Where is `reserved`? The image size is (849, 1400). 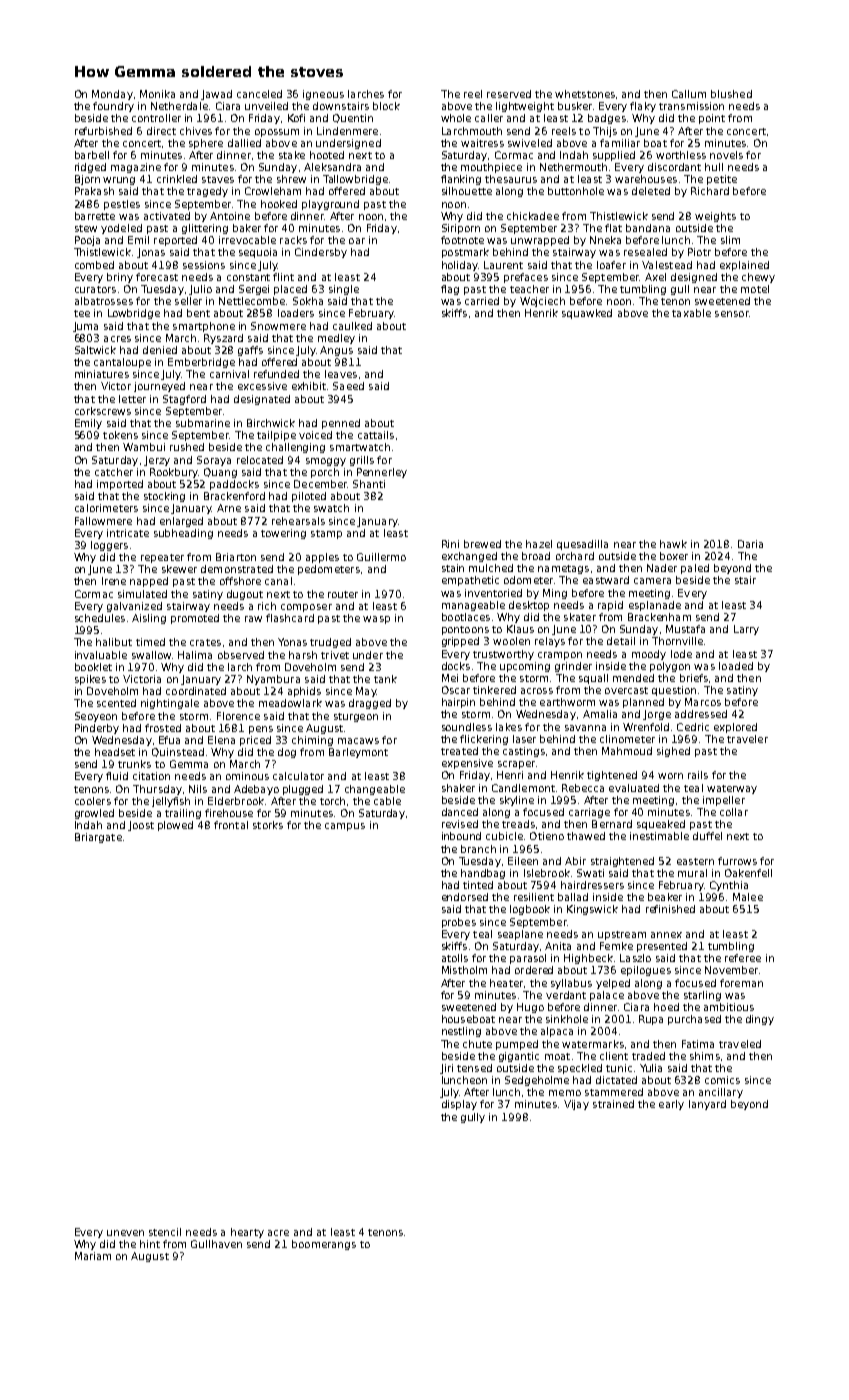 reserved is located at coordinates (509, 94).
